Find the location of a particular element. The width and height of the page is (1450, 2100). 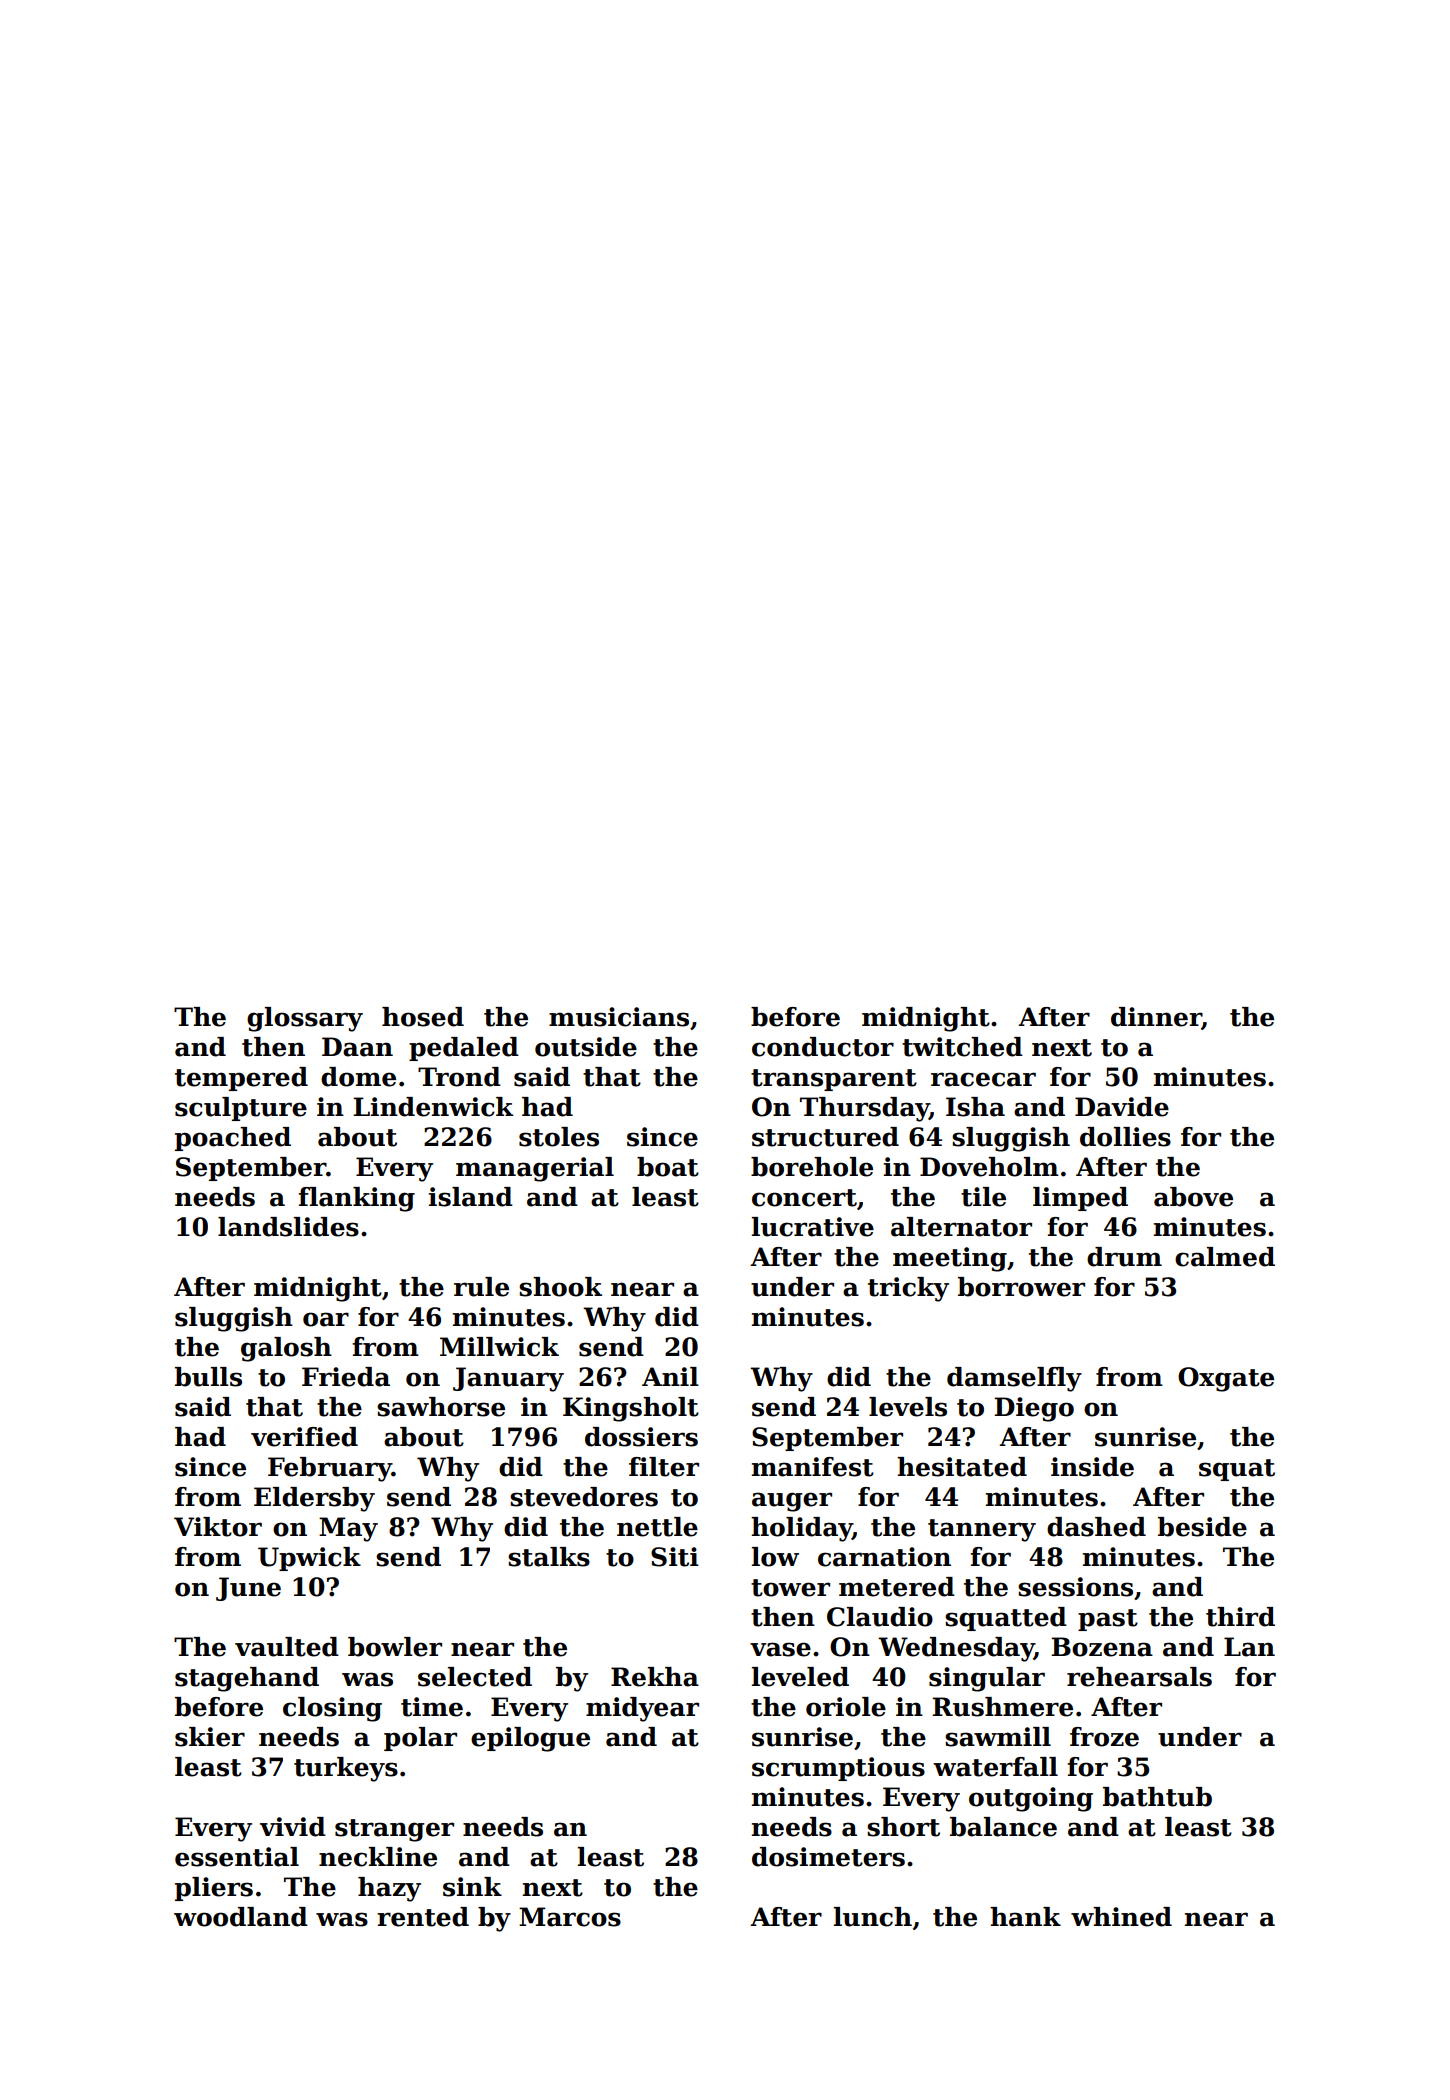

dinner is located at coordinates (1156, 1017).
